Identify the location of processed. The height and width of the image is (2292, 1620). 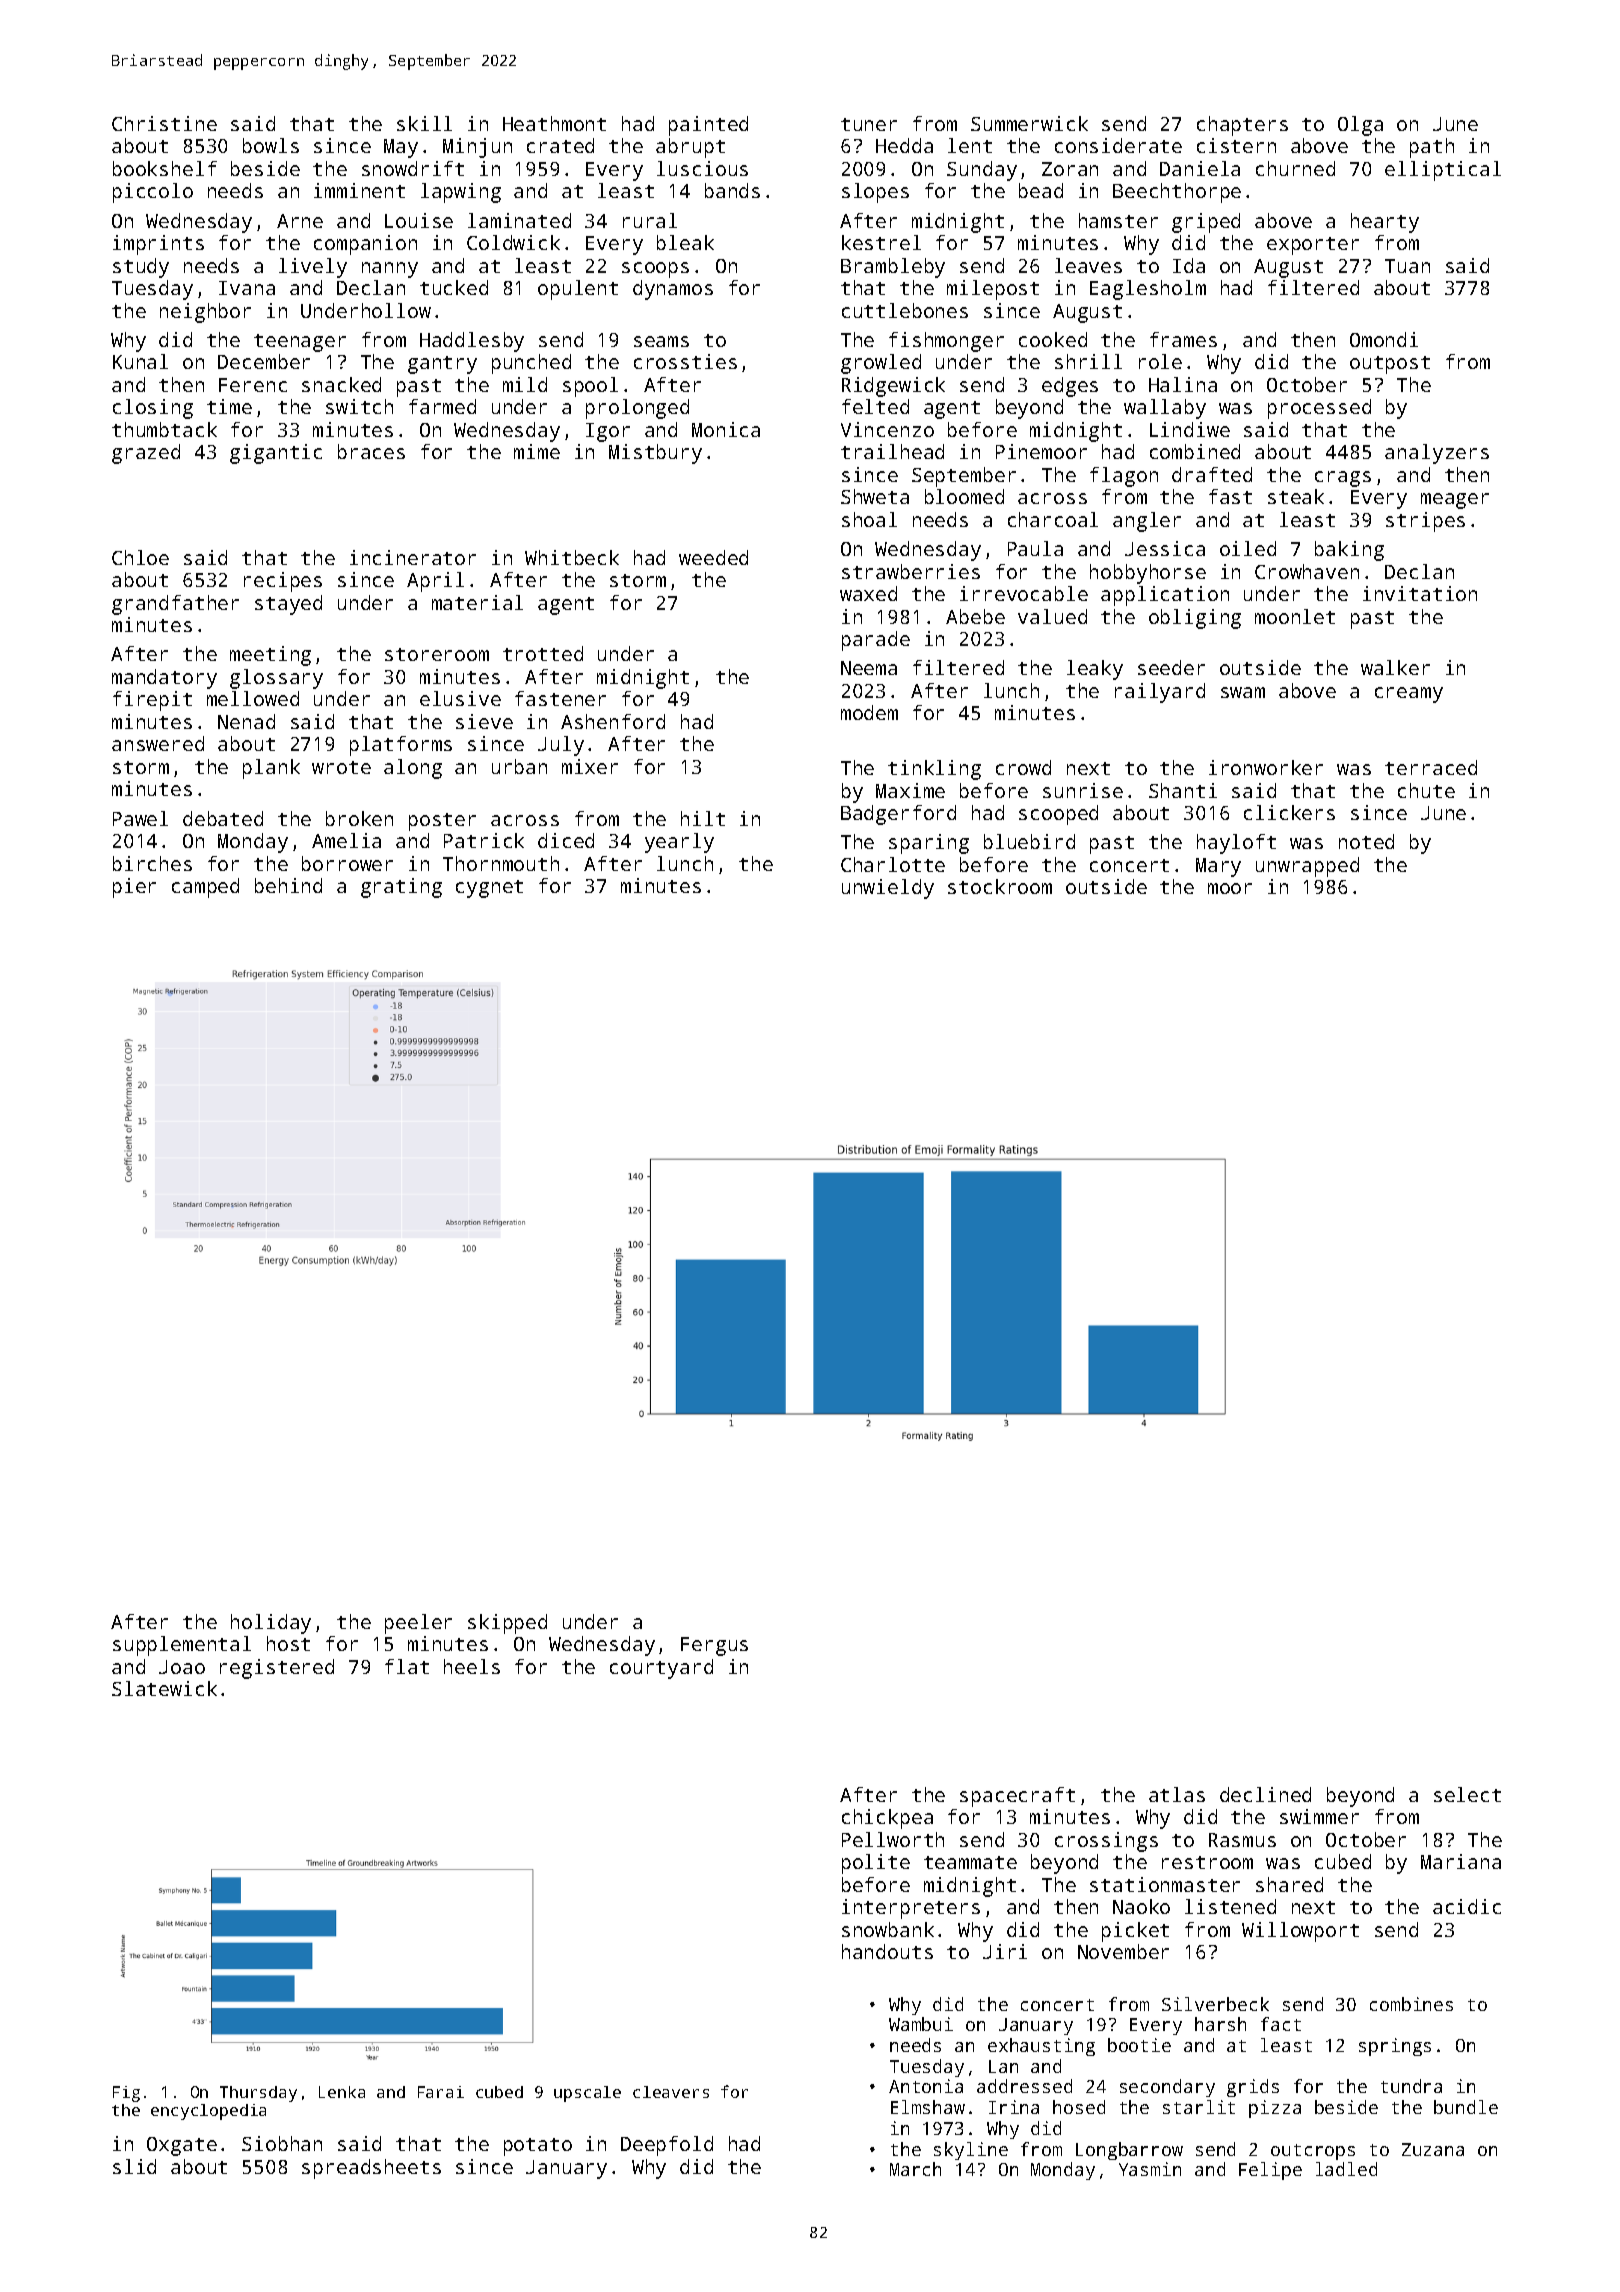
(1319, 409).
